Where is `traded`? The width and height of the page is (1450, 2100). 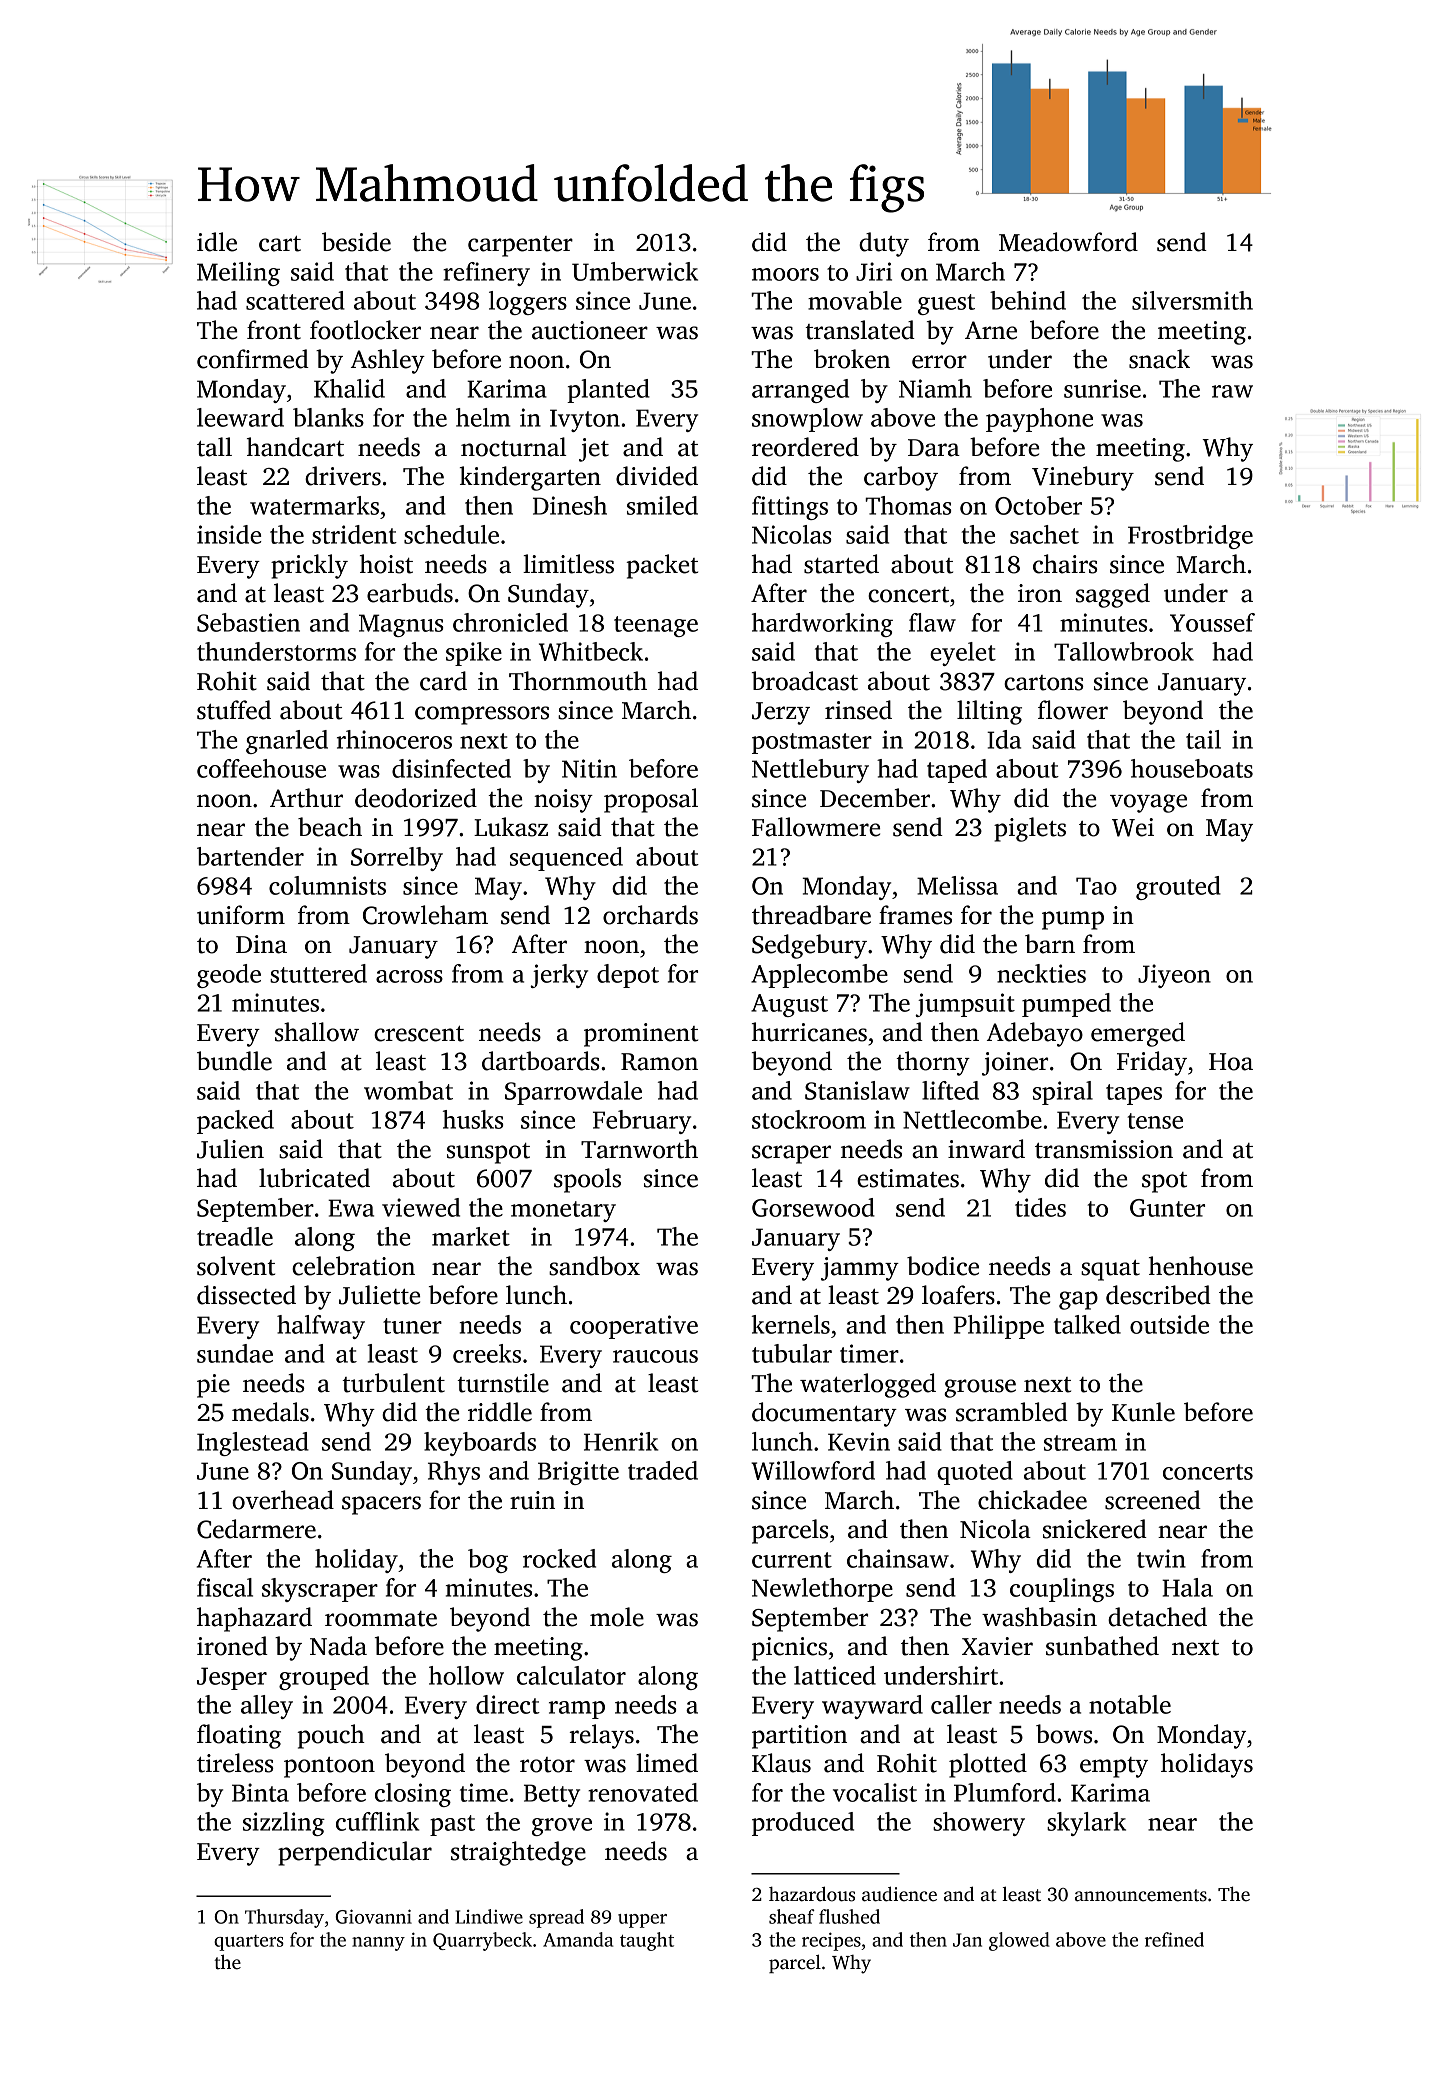
traded is located at coordinates (663, 1470).
